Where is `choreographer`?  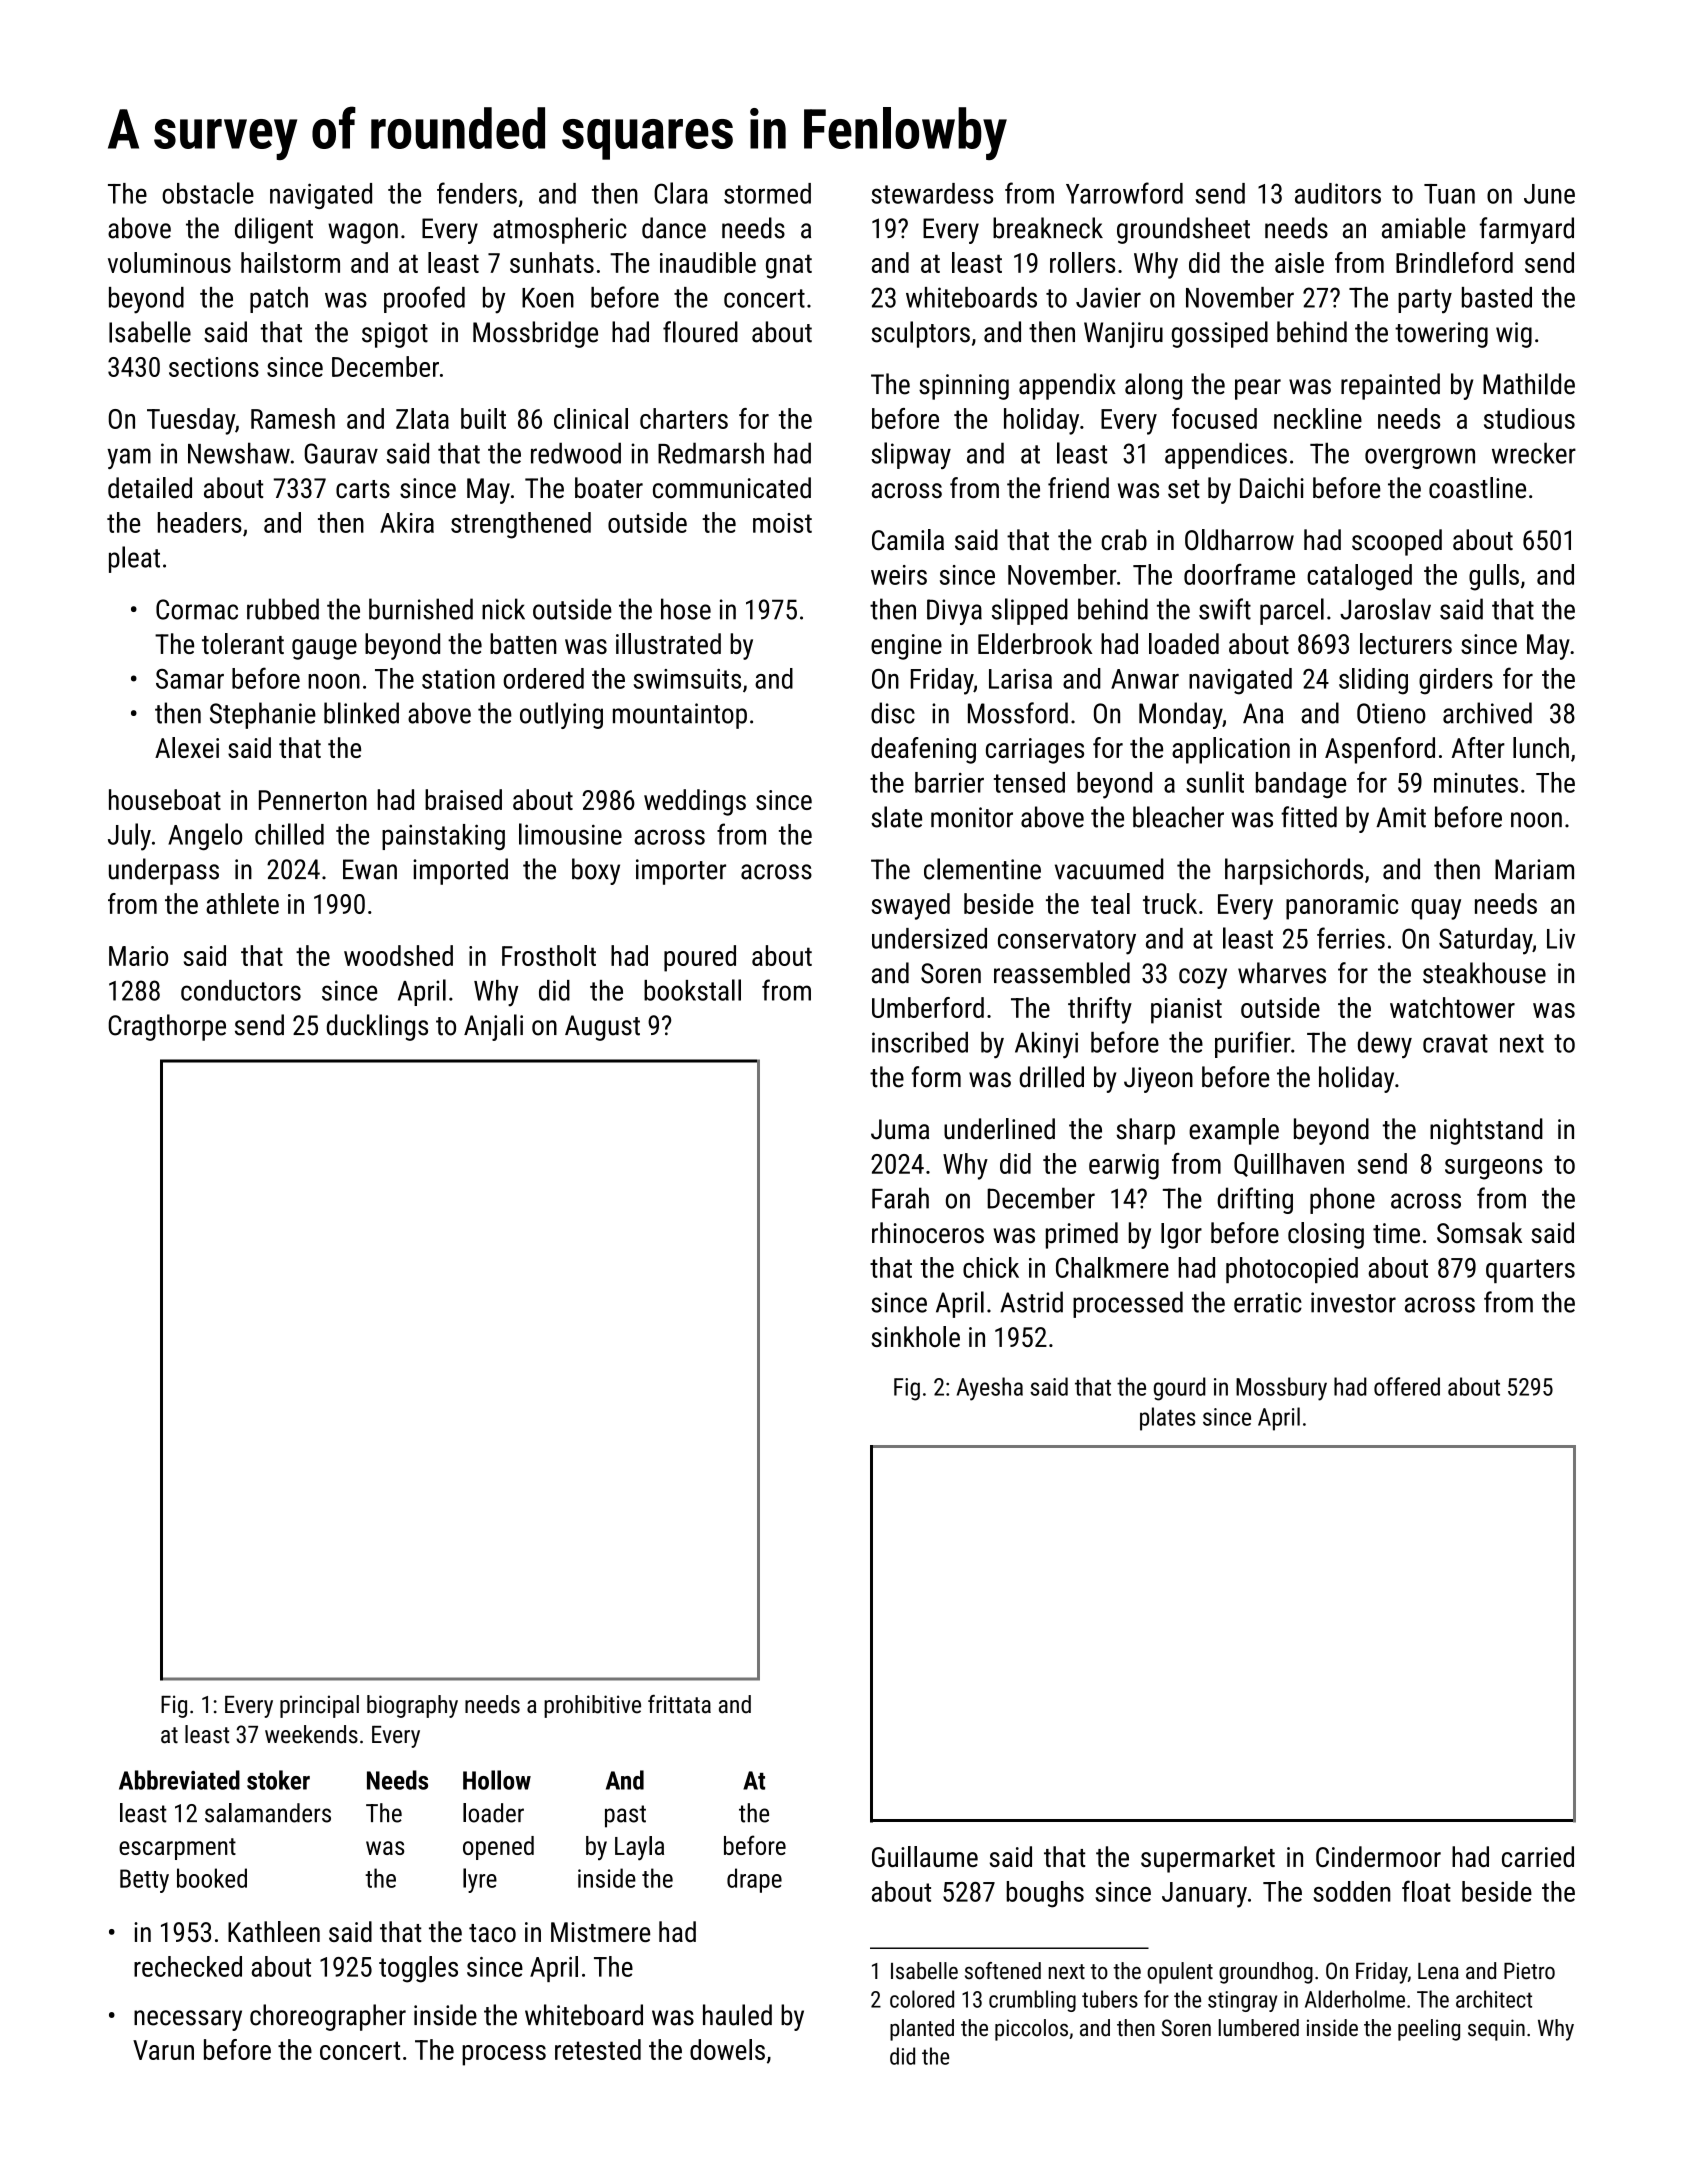
choreographer is located at coordinates (328, 2017).
